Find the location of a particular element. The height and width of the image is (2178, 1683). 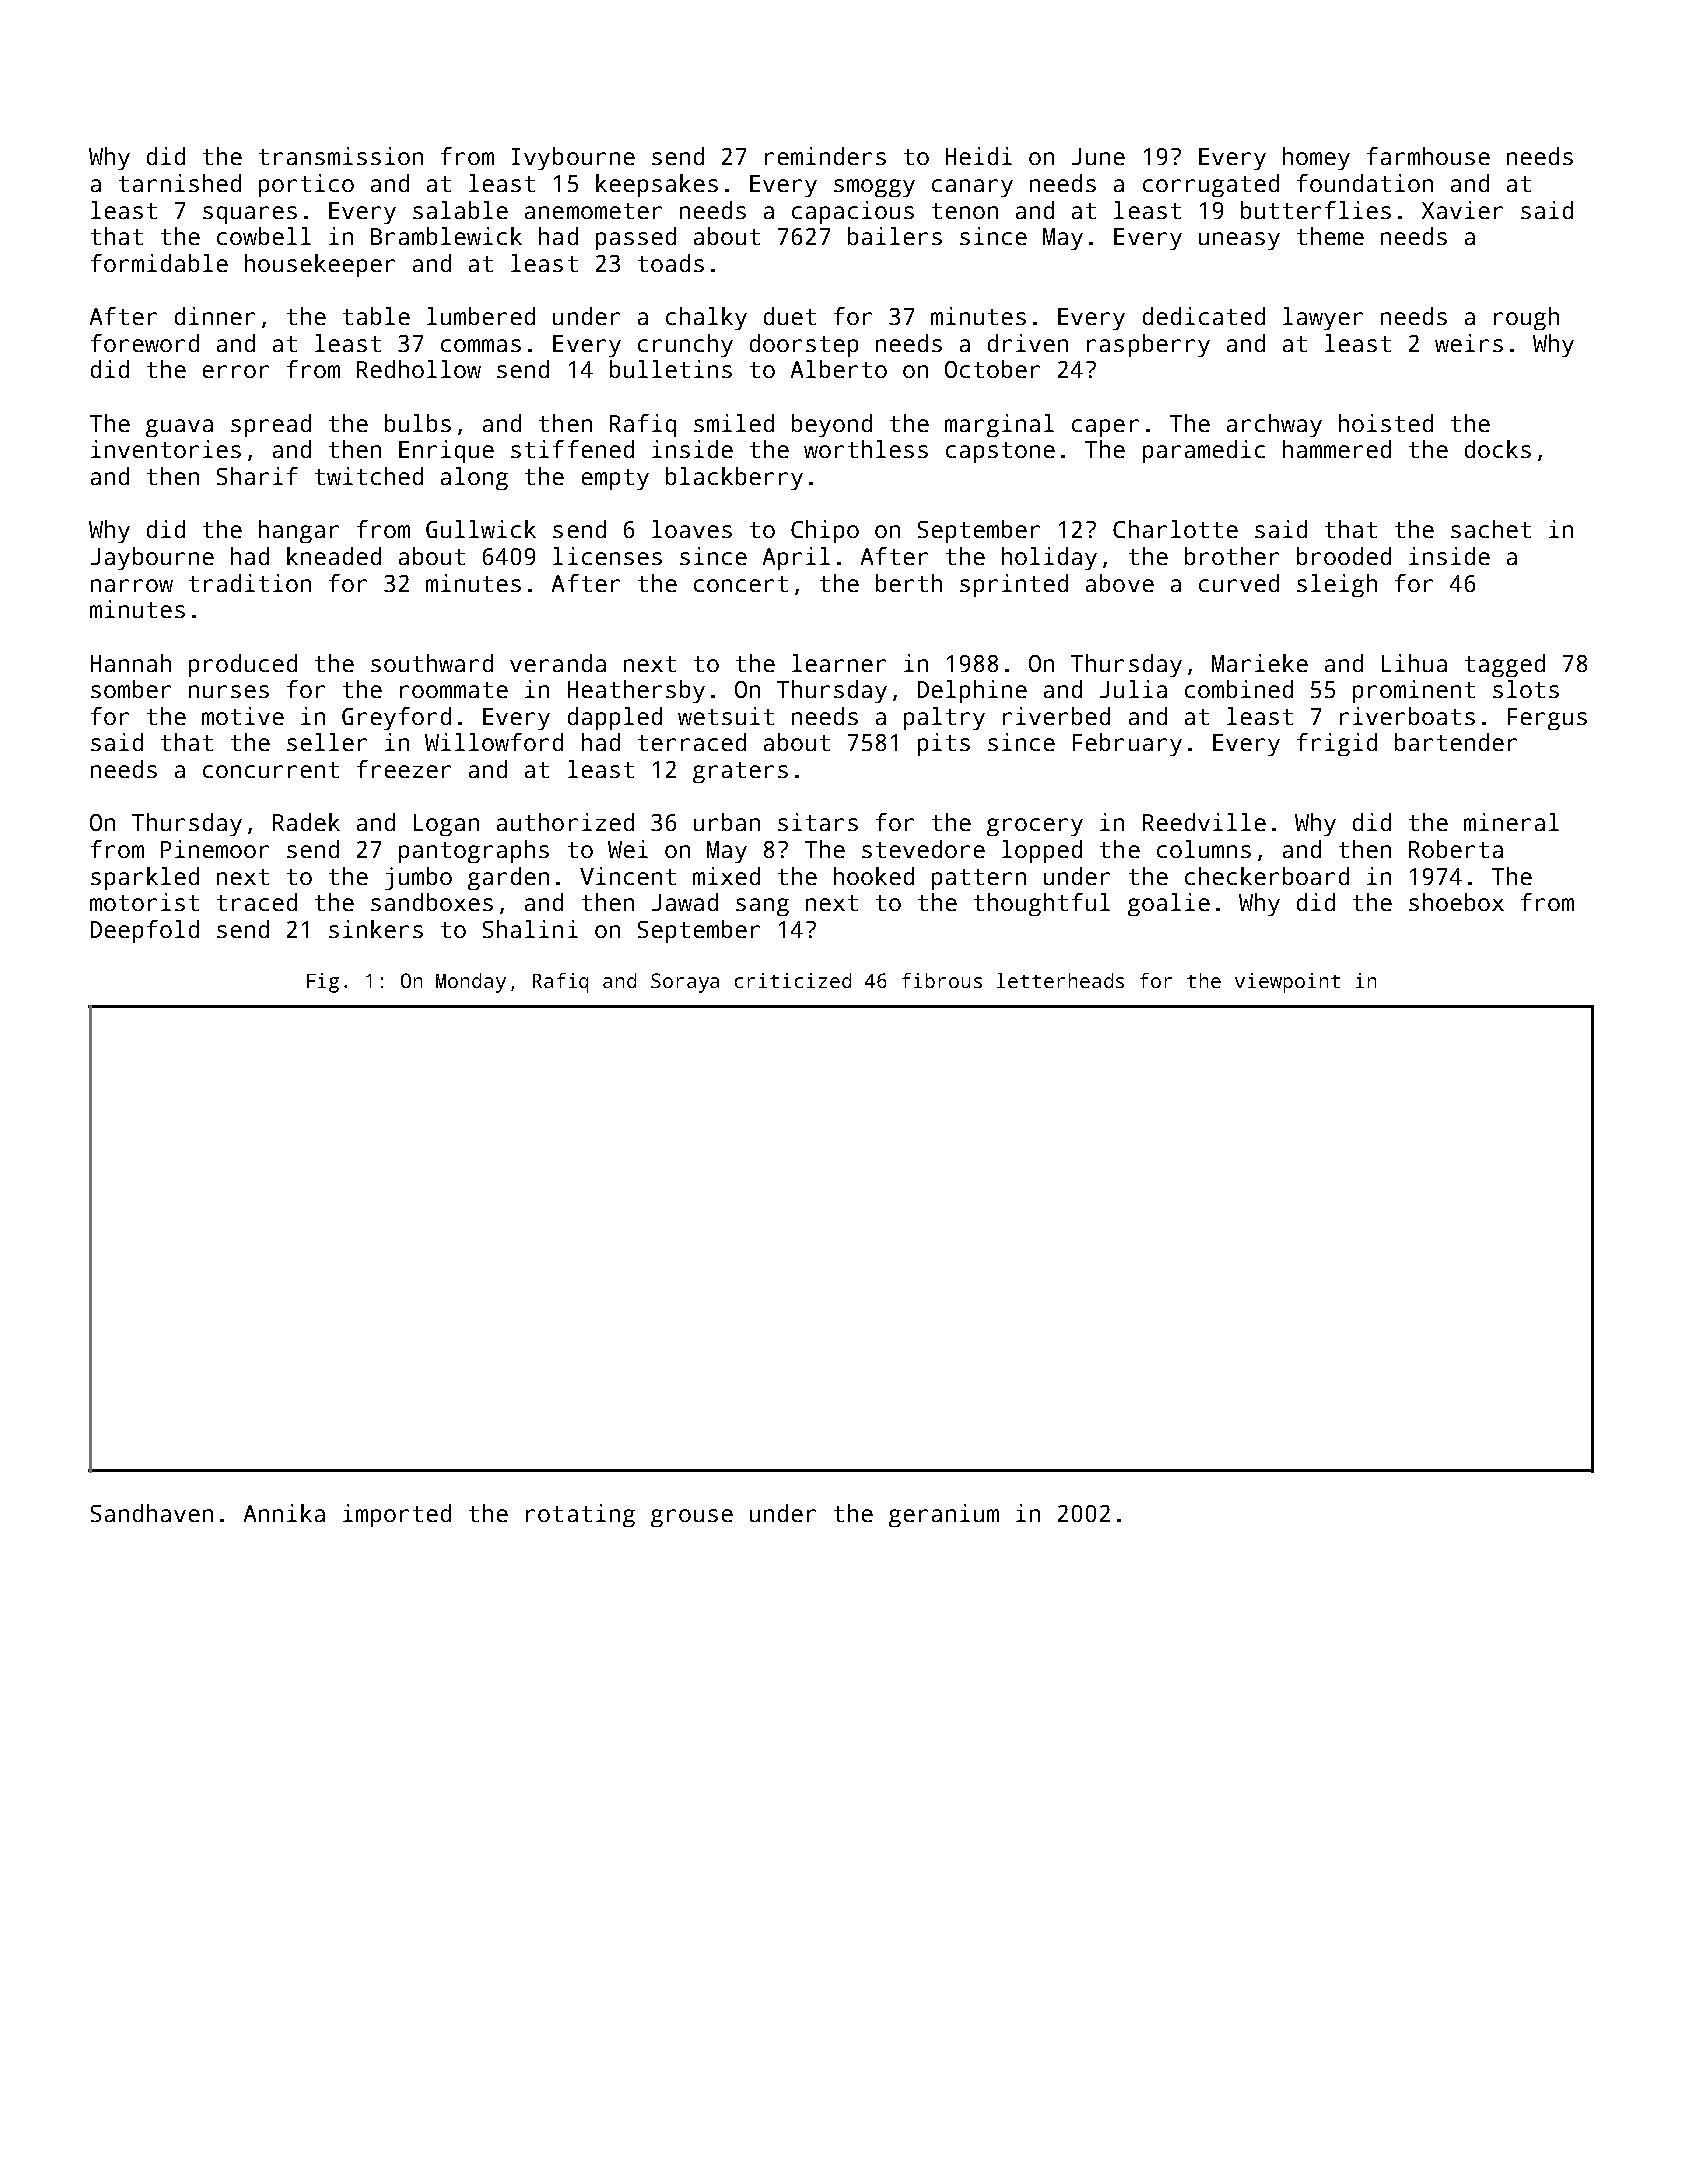

fibrous is located at coordinates (942, 980).
